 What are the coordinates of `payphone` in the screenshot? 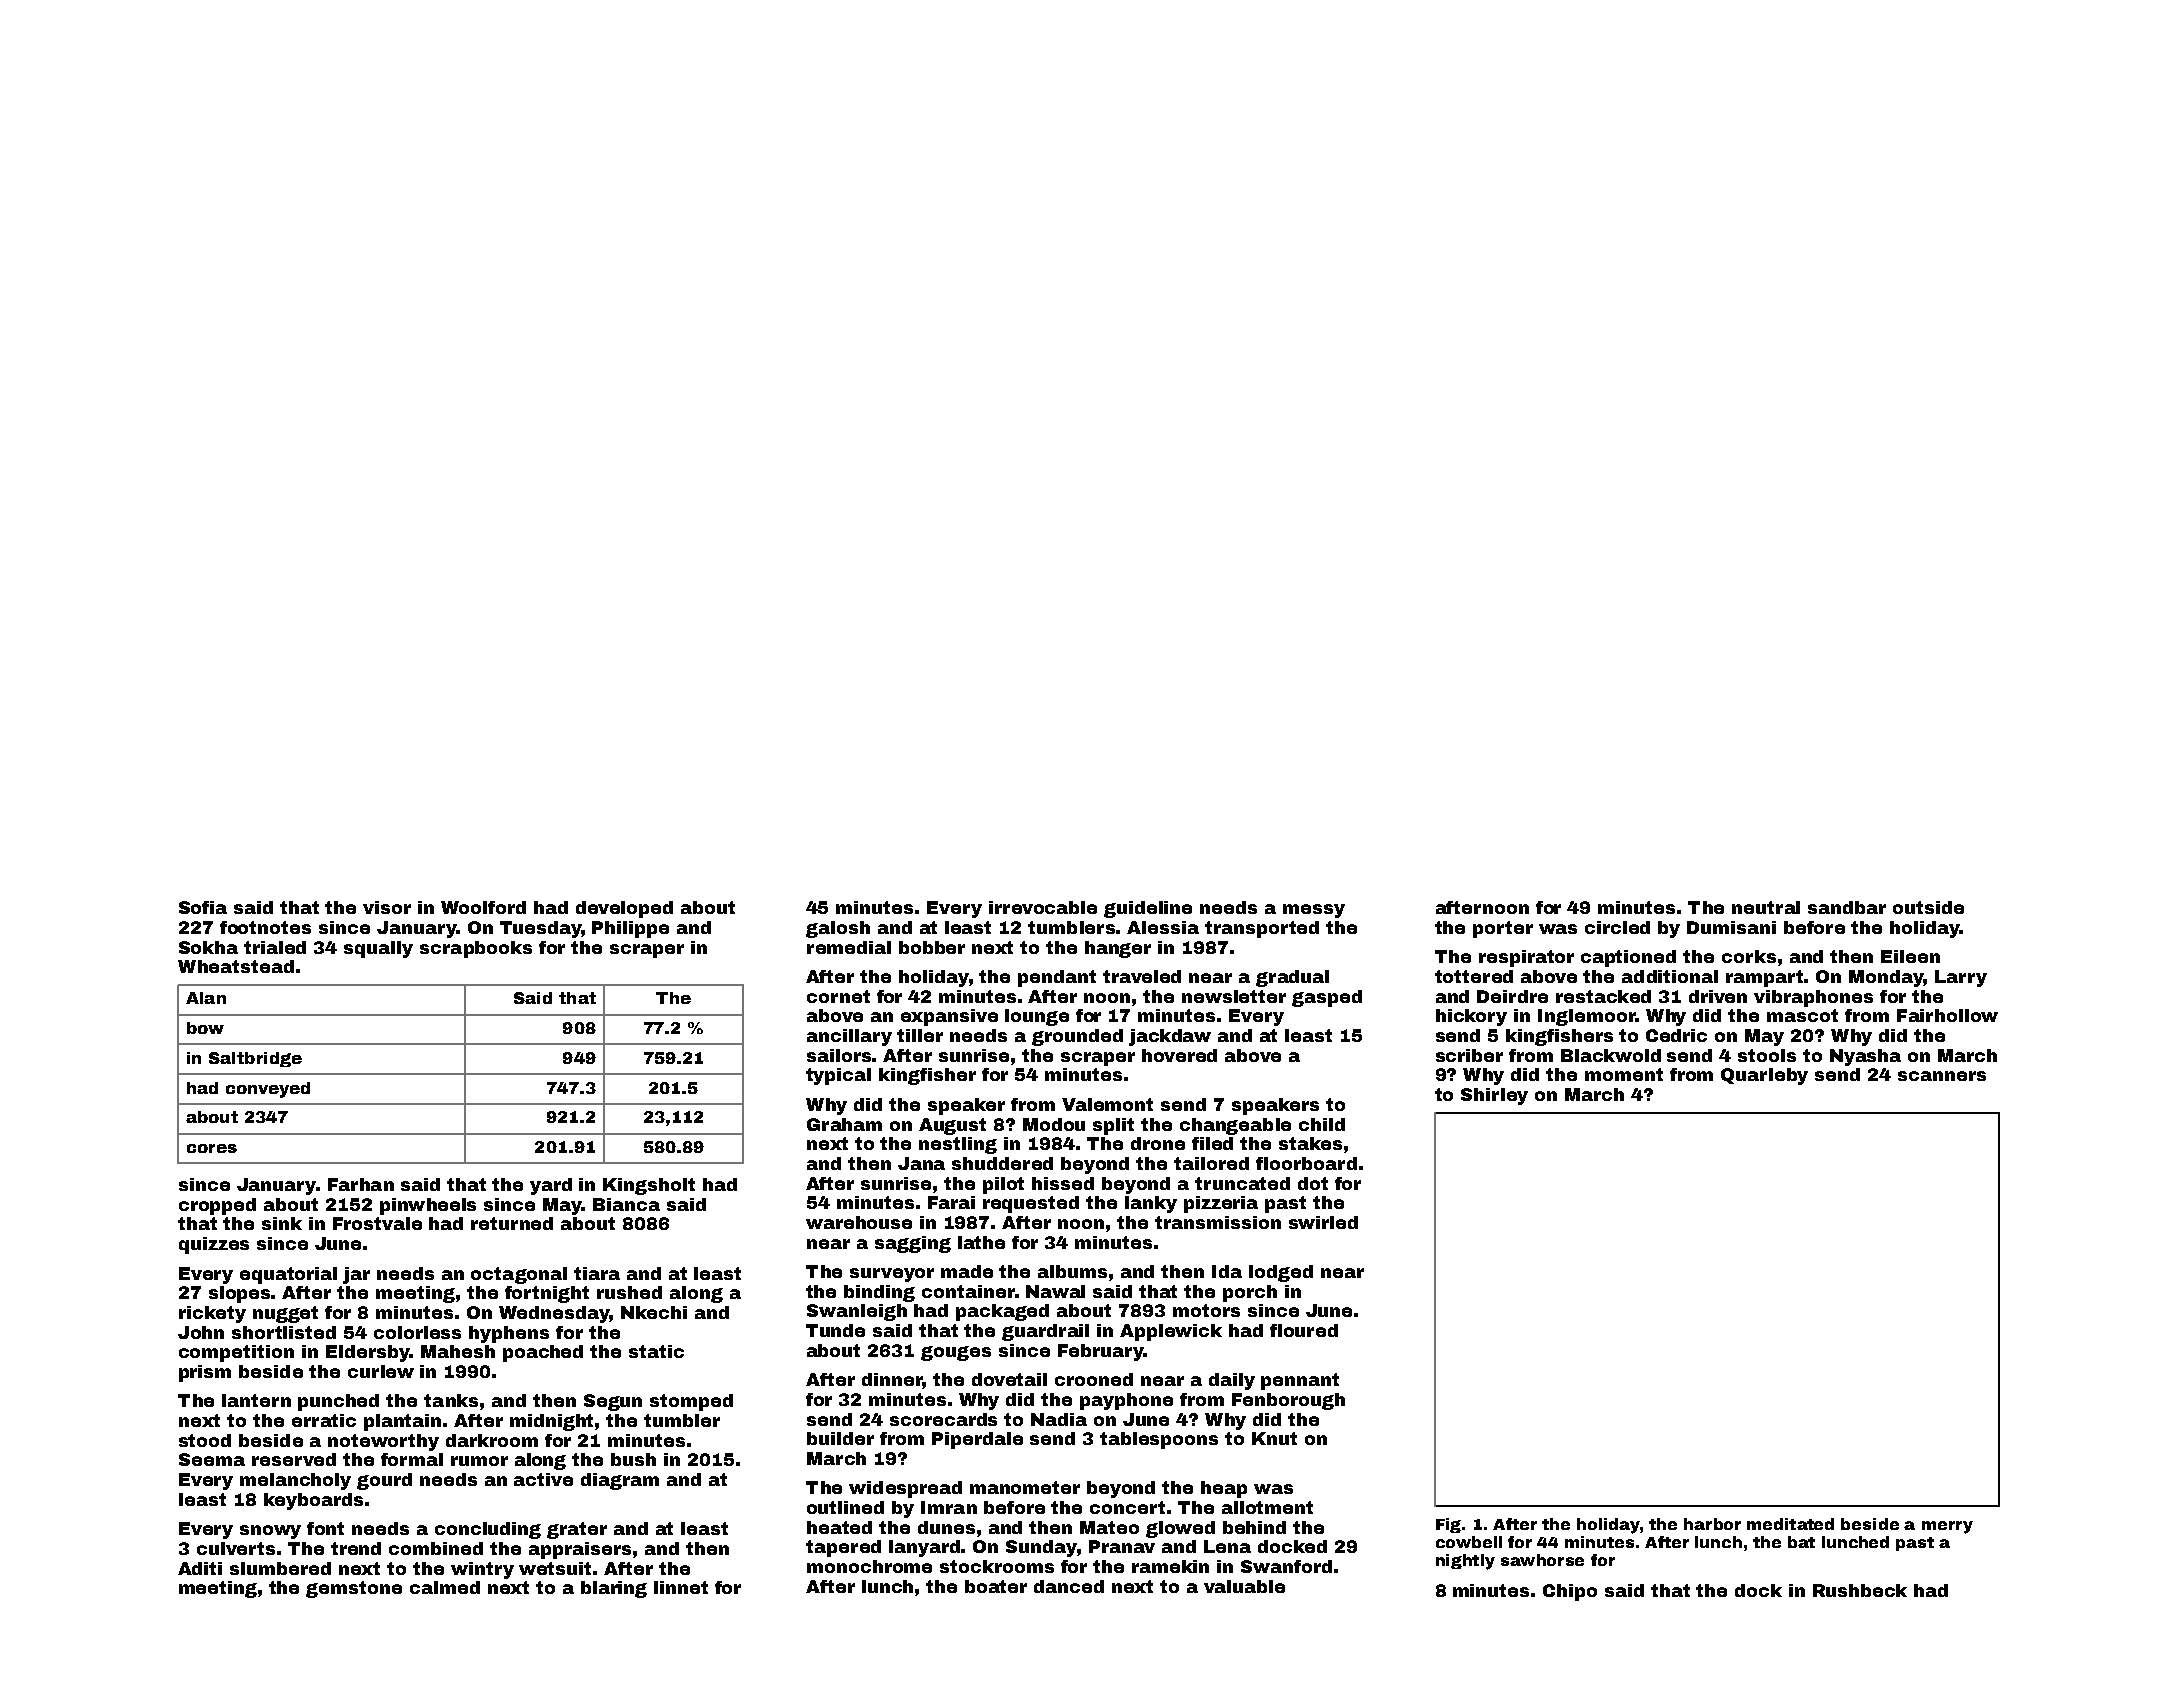 It's located at (1126, 1401).
